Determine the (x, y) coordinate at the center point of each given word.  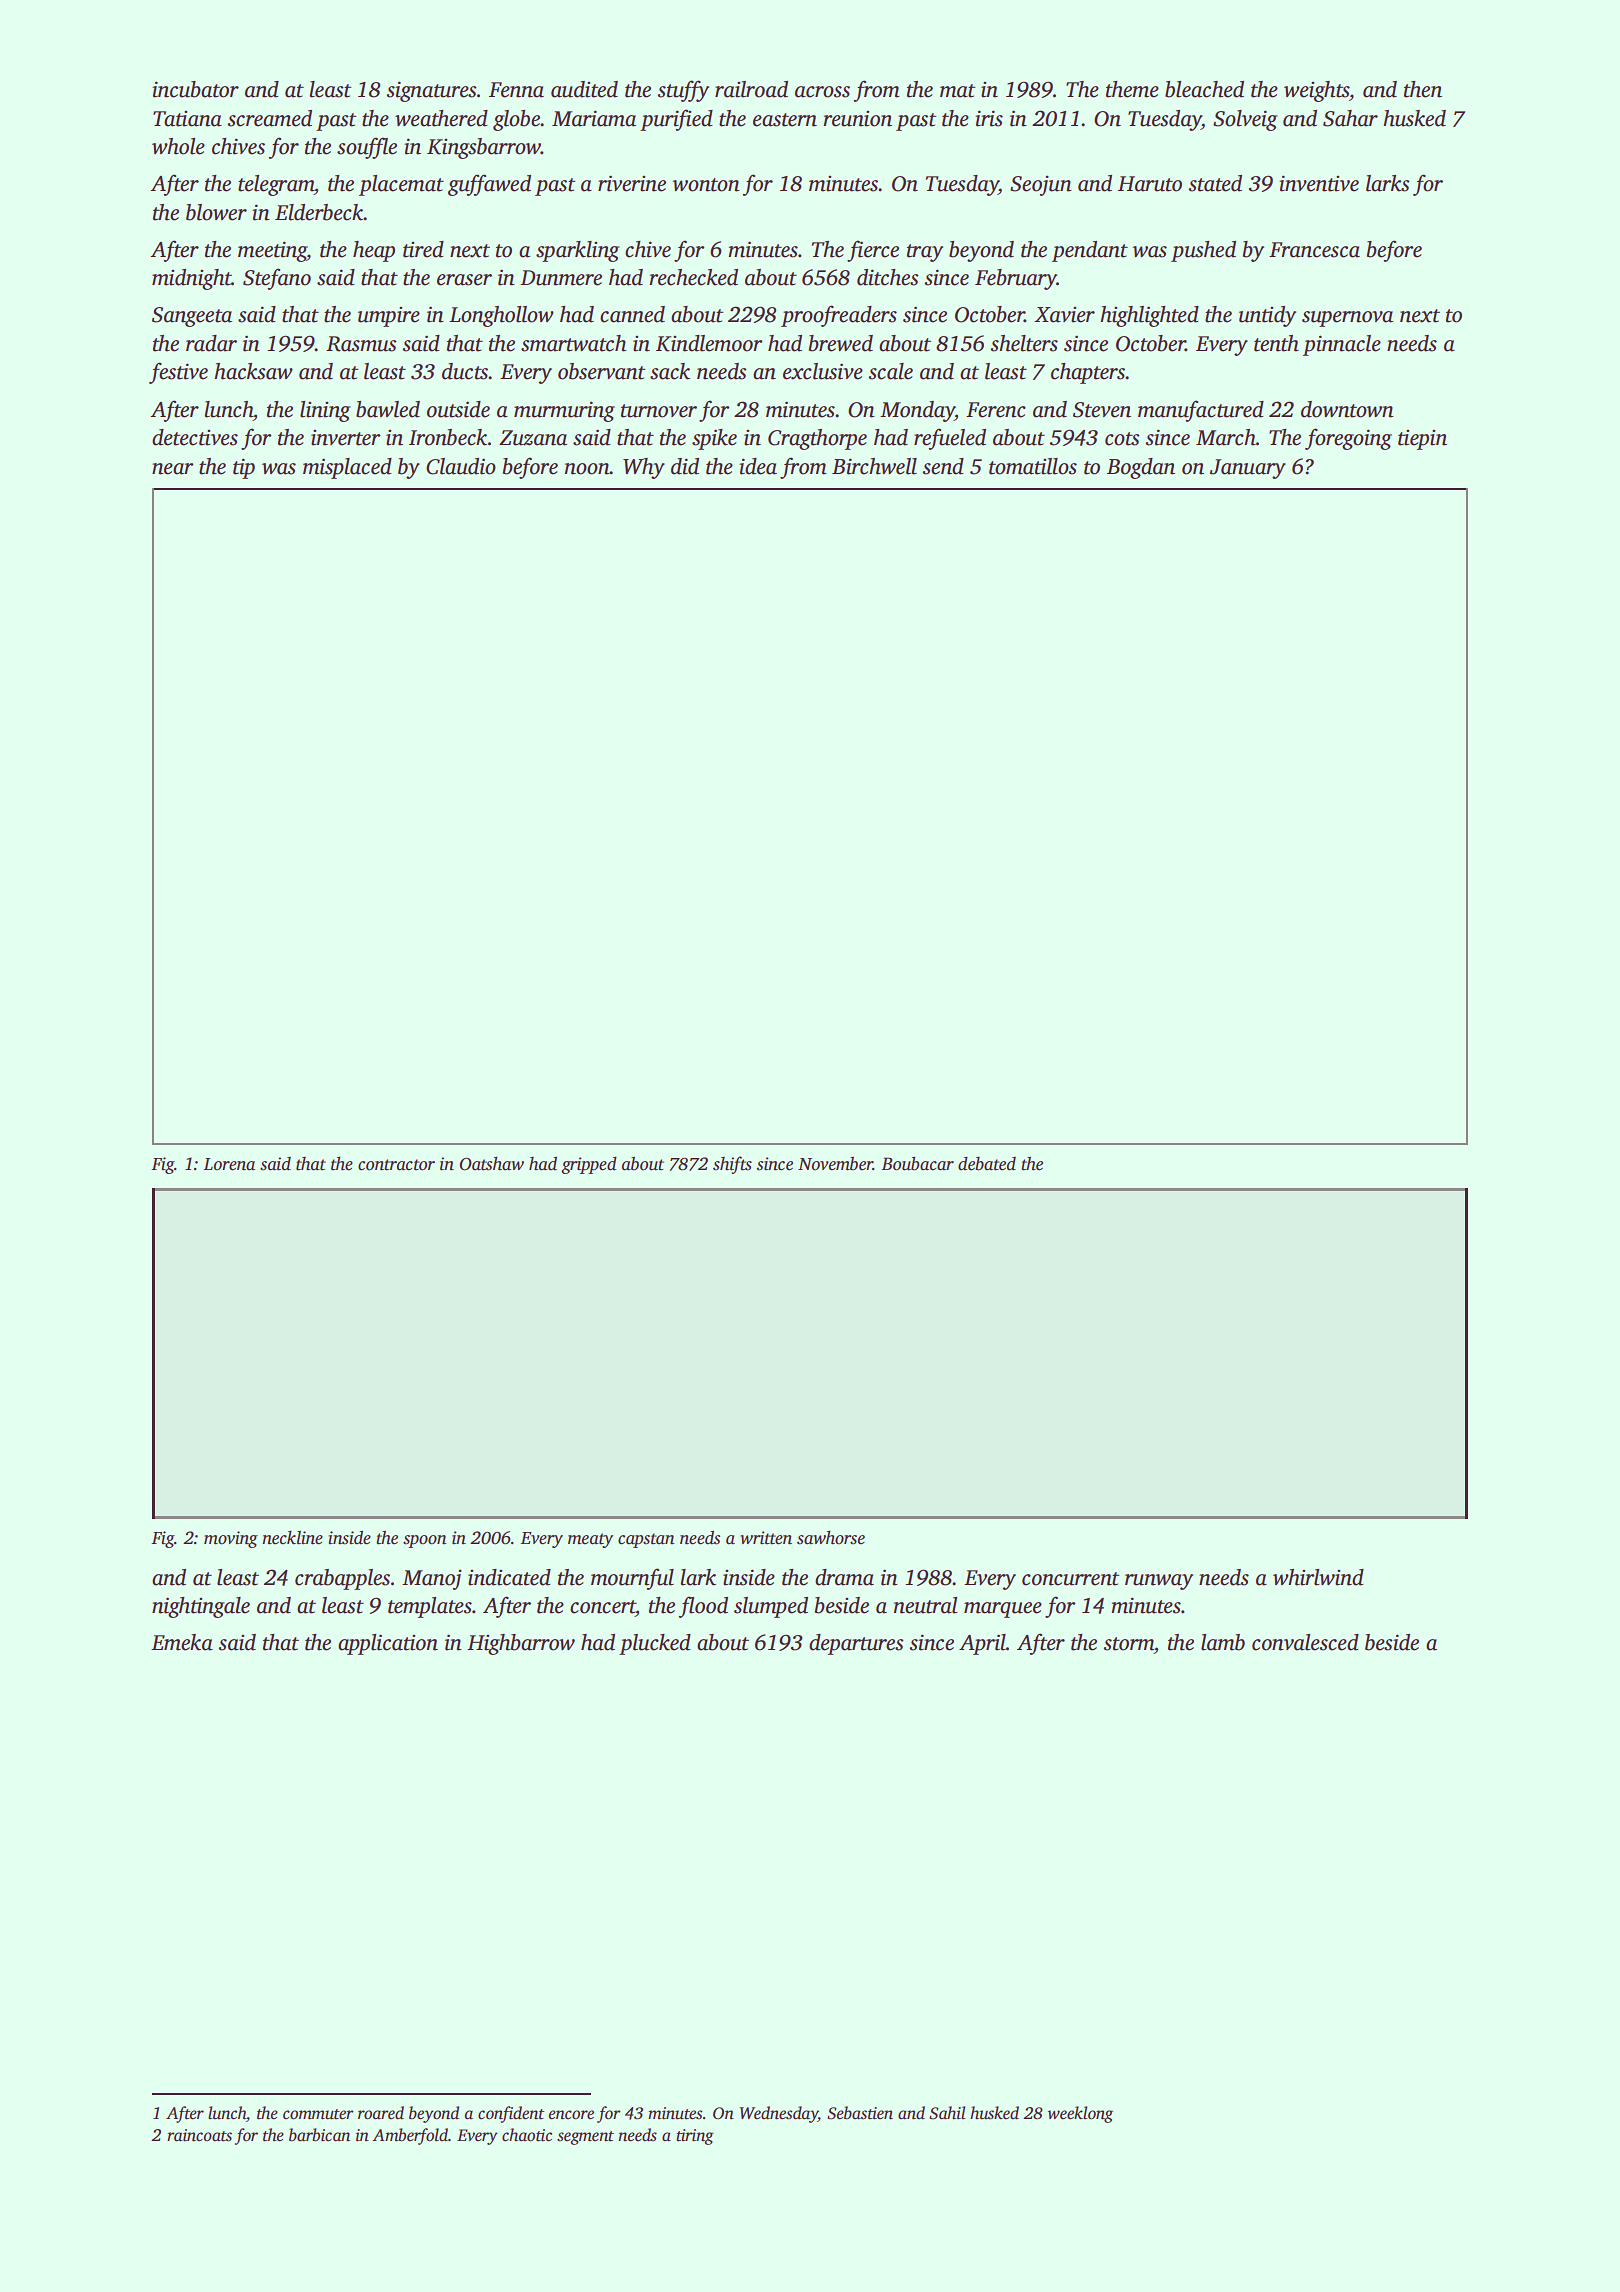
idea (758, 466)
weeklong (1080, 2114)
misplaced (347, 468)
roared (381, 2113)
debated (987, 1164)
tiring (695, 2137)
